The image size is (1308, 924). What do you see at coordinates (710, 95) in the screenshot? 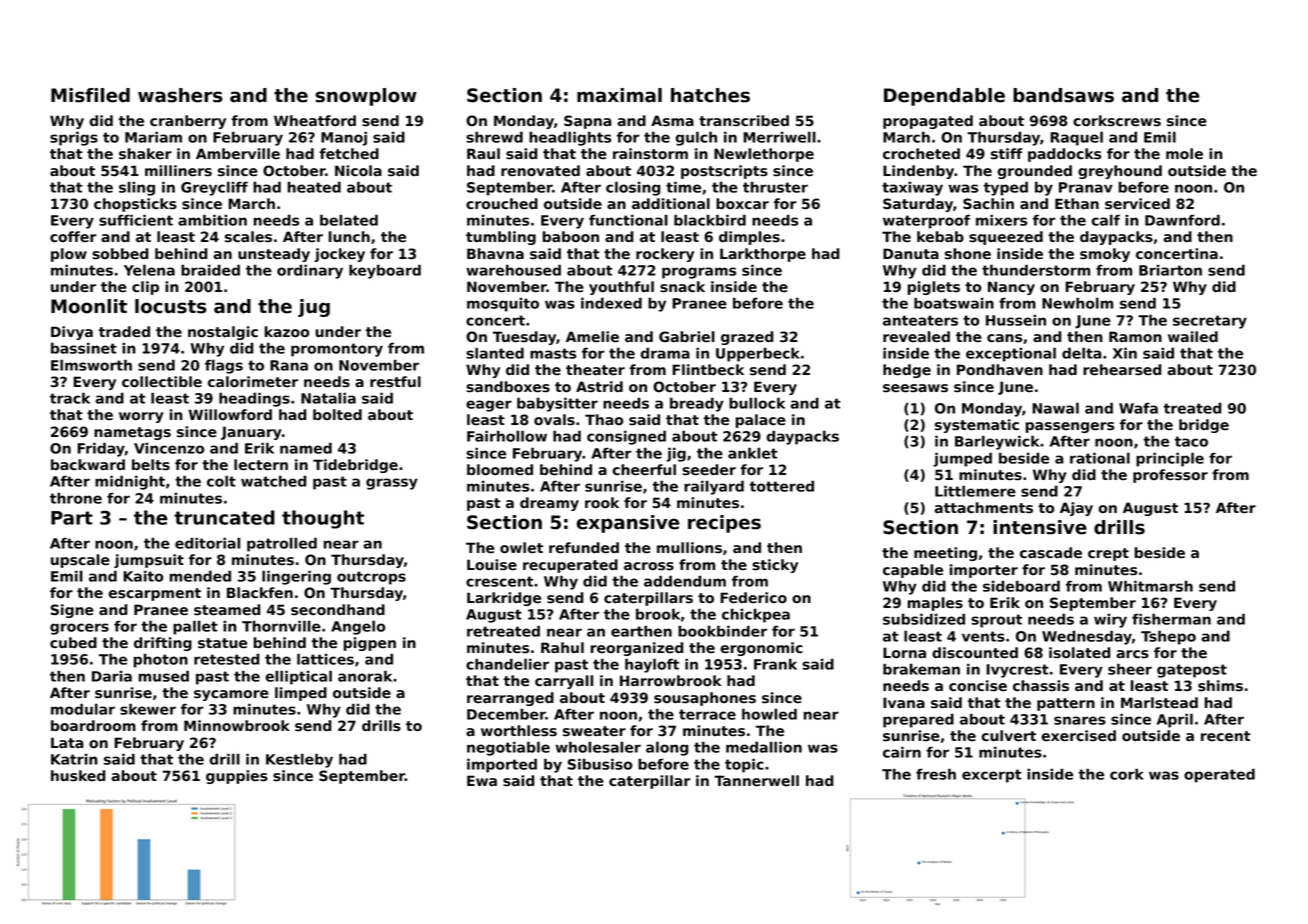
I see `hatches` at bounding box center [710, 95].
